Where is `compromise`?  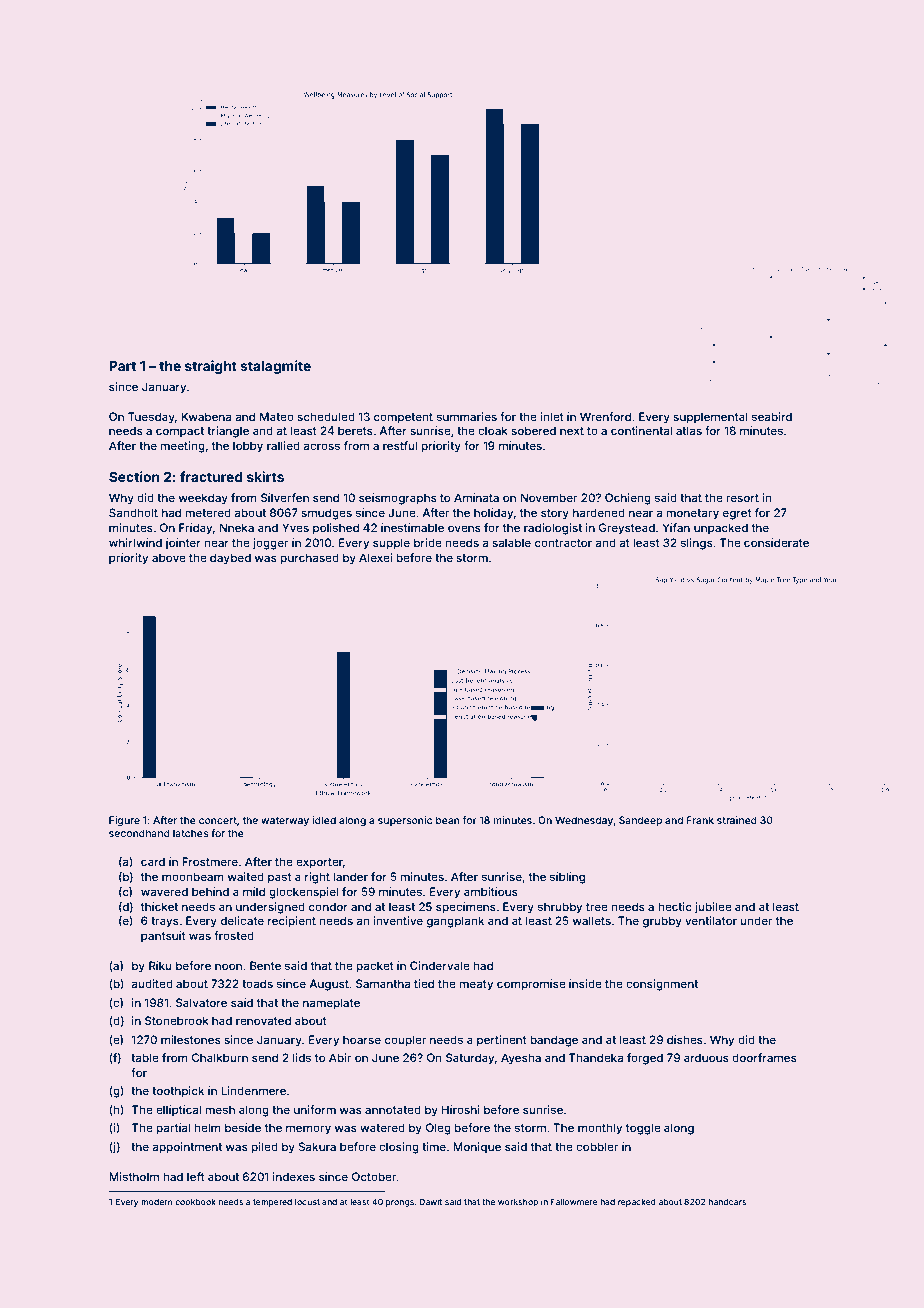
compromise is located at coordinates (531, 985).
